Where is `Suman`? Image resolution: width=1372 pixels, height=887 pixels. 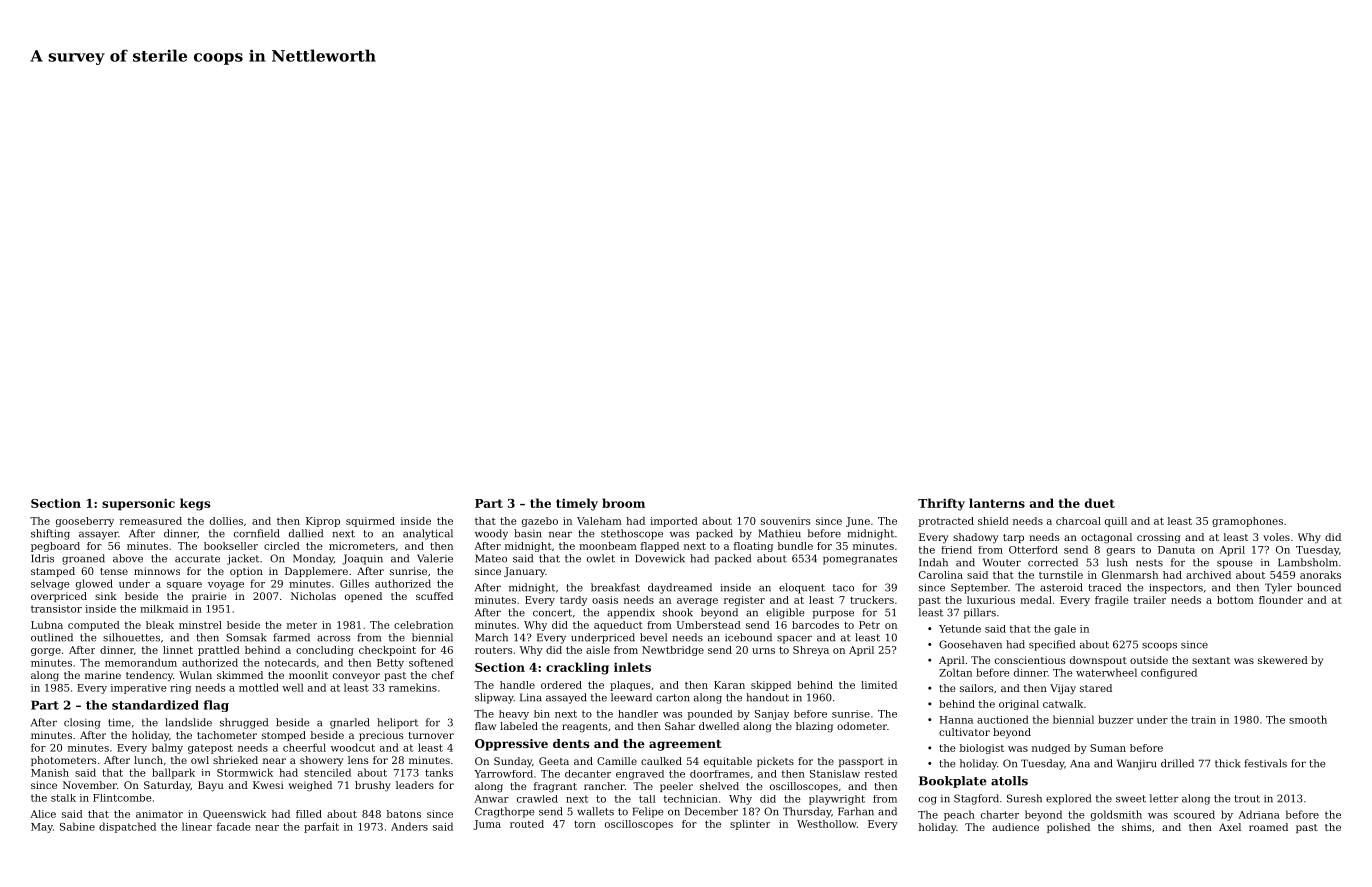
Suman is located at coordinates (1108, 748).
